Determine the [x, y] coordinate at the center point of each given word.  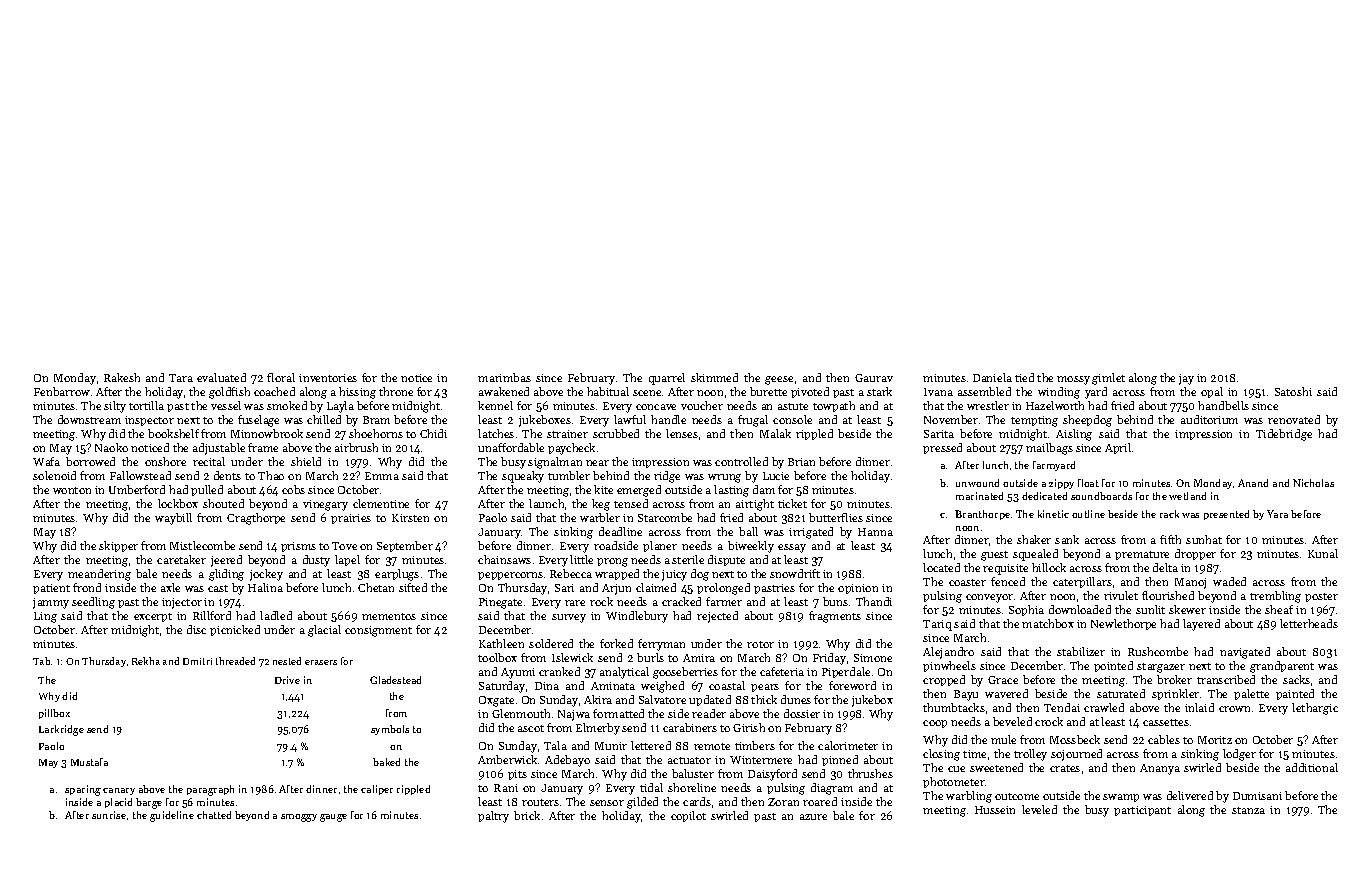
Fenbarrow [62, 391]
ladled [276, 615]
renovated [1294, 419]
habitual [608, 391]
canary [119, 791]
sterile [688, 559]
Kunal [1323, 553]
